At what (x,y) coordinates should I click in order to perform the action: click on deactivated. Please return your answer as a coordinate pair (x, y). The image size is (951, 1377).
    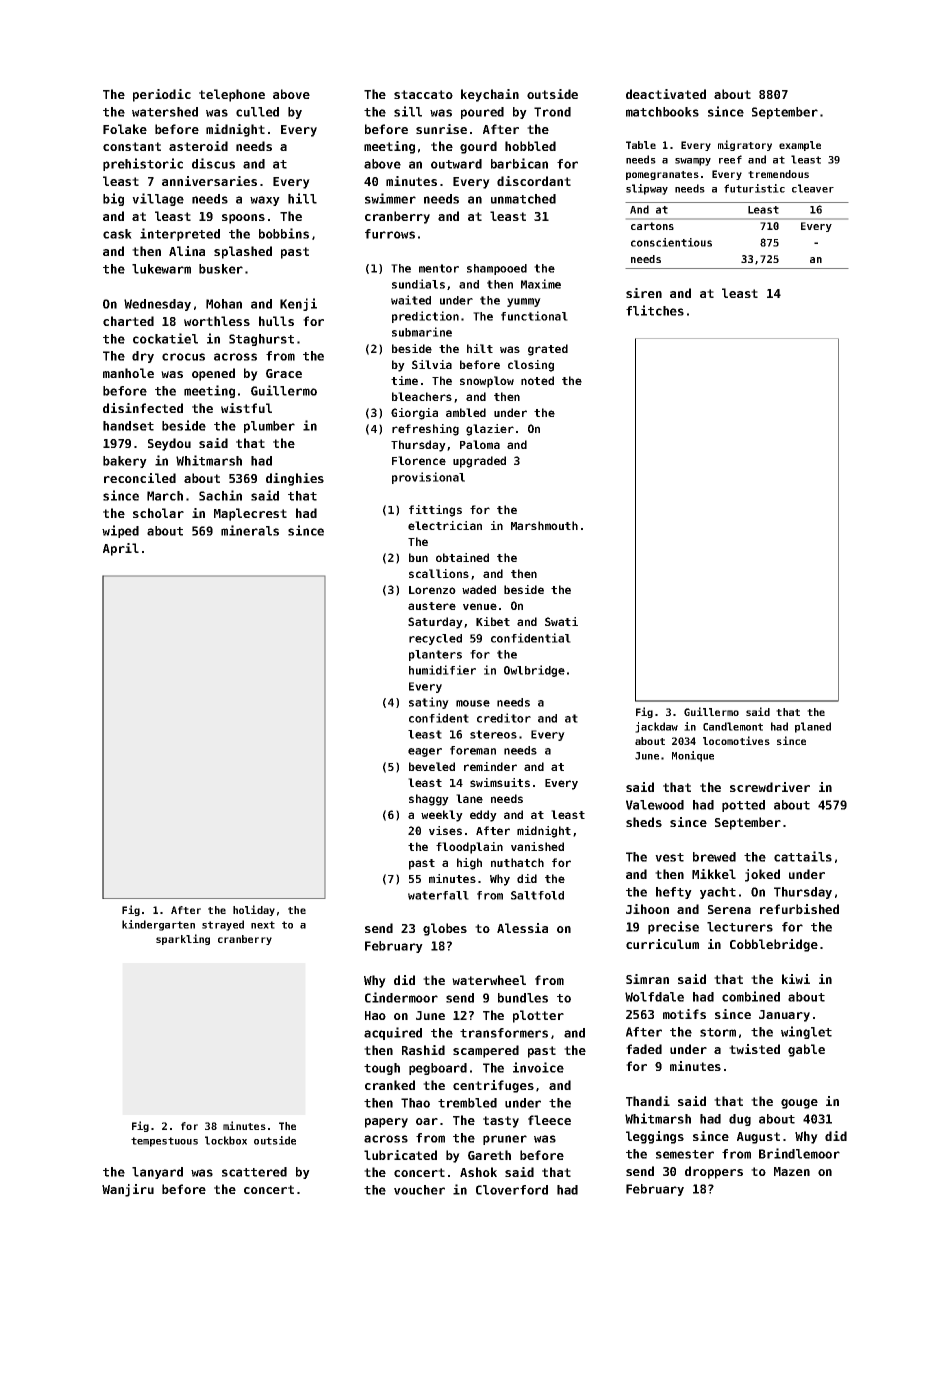
    Looking at the image, I should click on (666, 94).
